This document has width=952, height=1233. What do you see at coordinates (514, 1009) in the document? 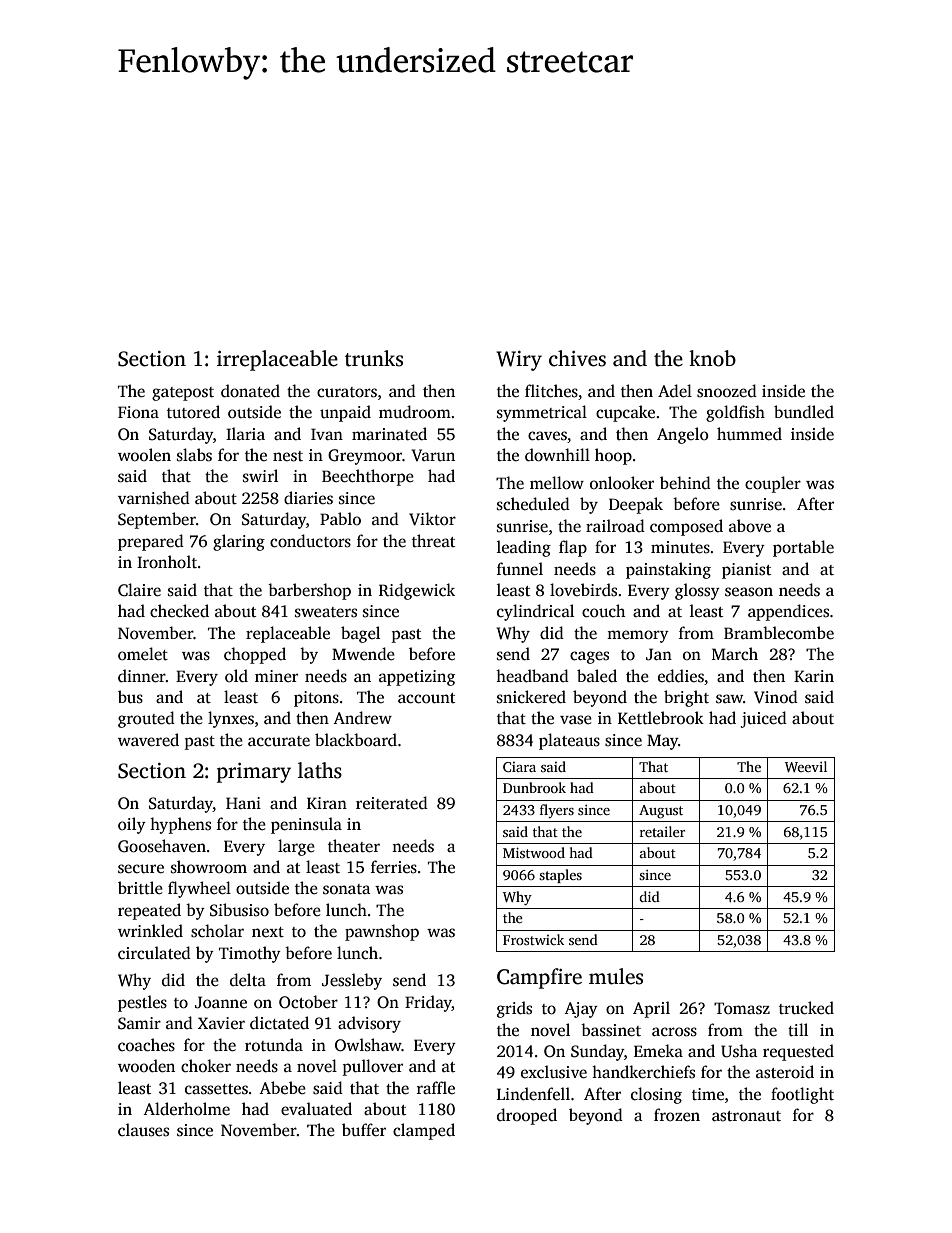
I see `grids` at bounding box center [514, 1009].
